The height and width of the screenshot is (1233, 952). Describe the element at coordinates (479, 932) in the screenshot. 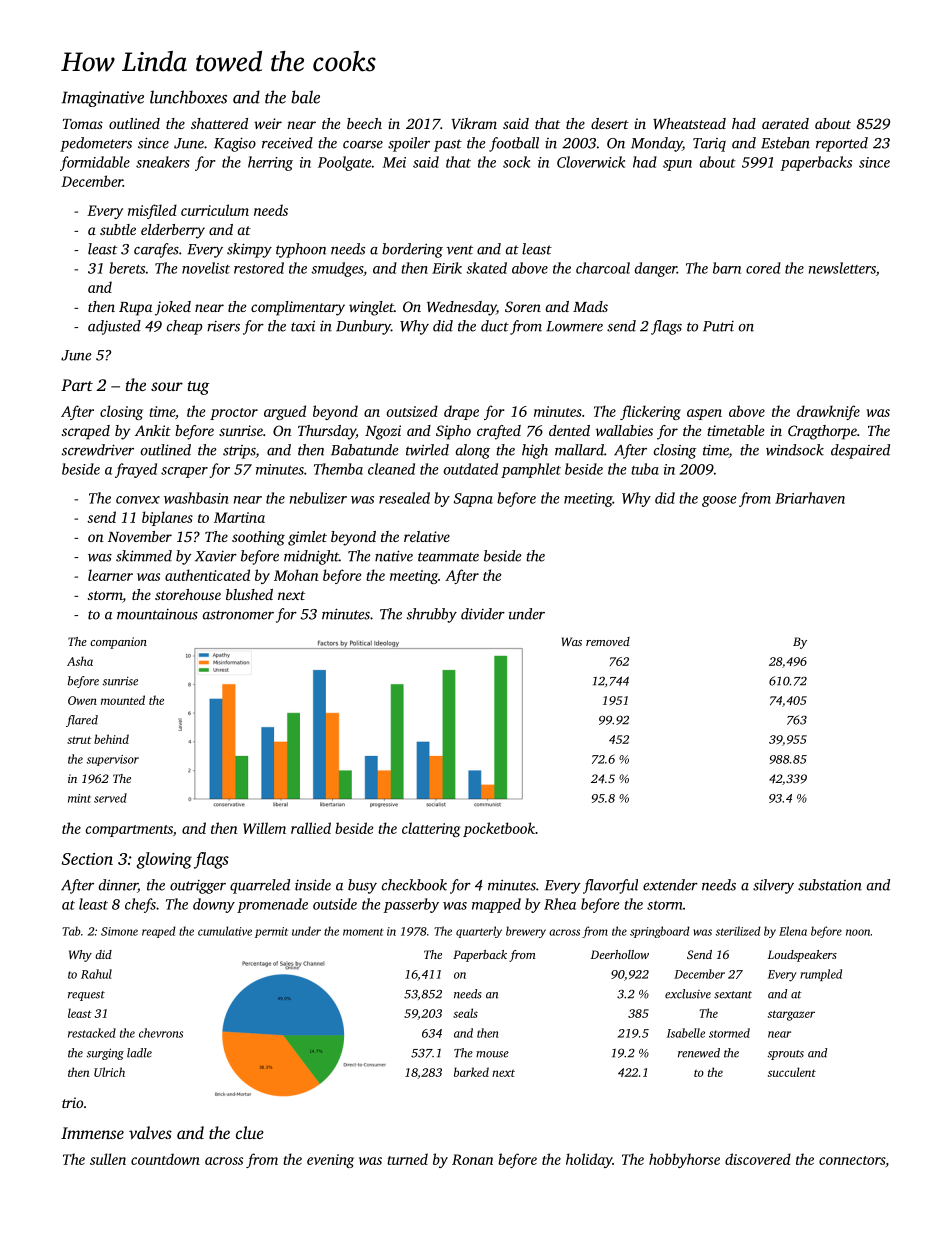

I see `quarterly` at that location.
